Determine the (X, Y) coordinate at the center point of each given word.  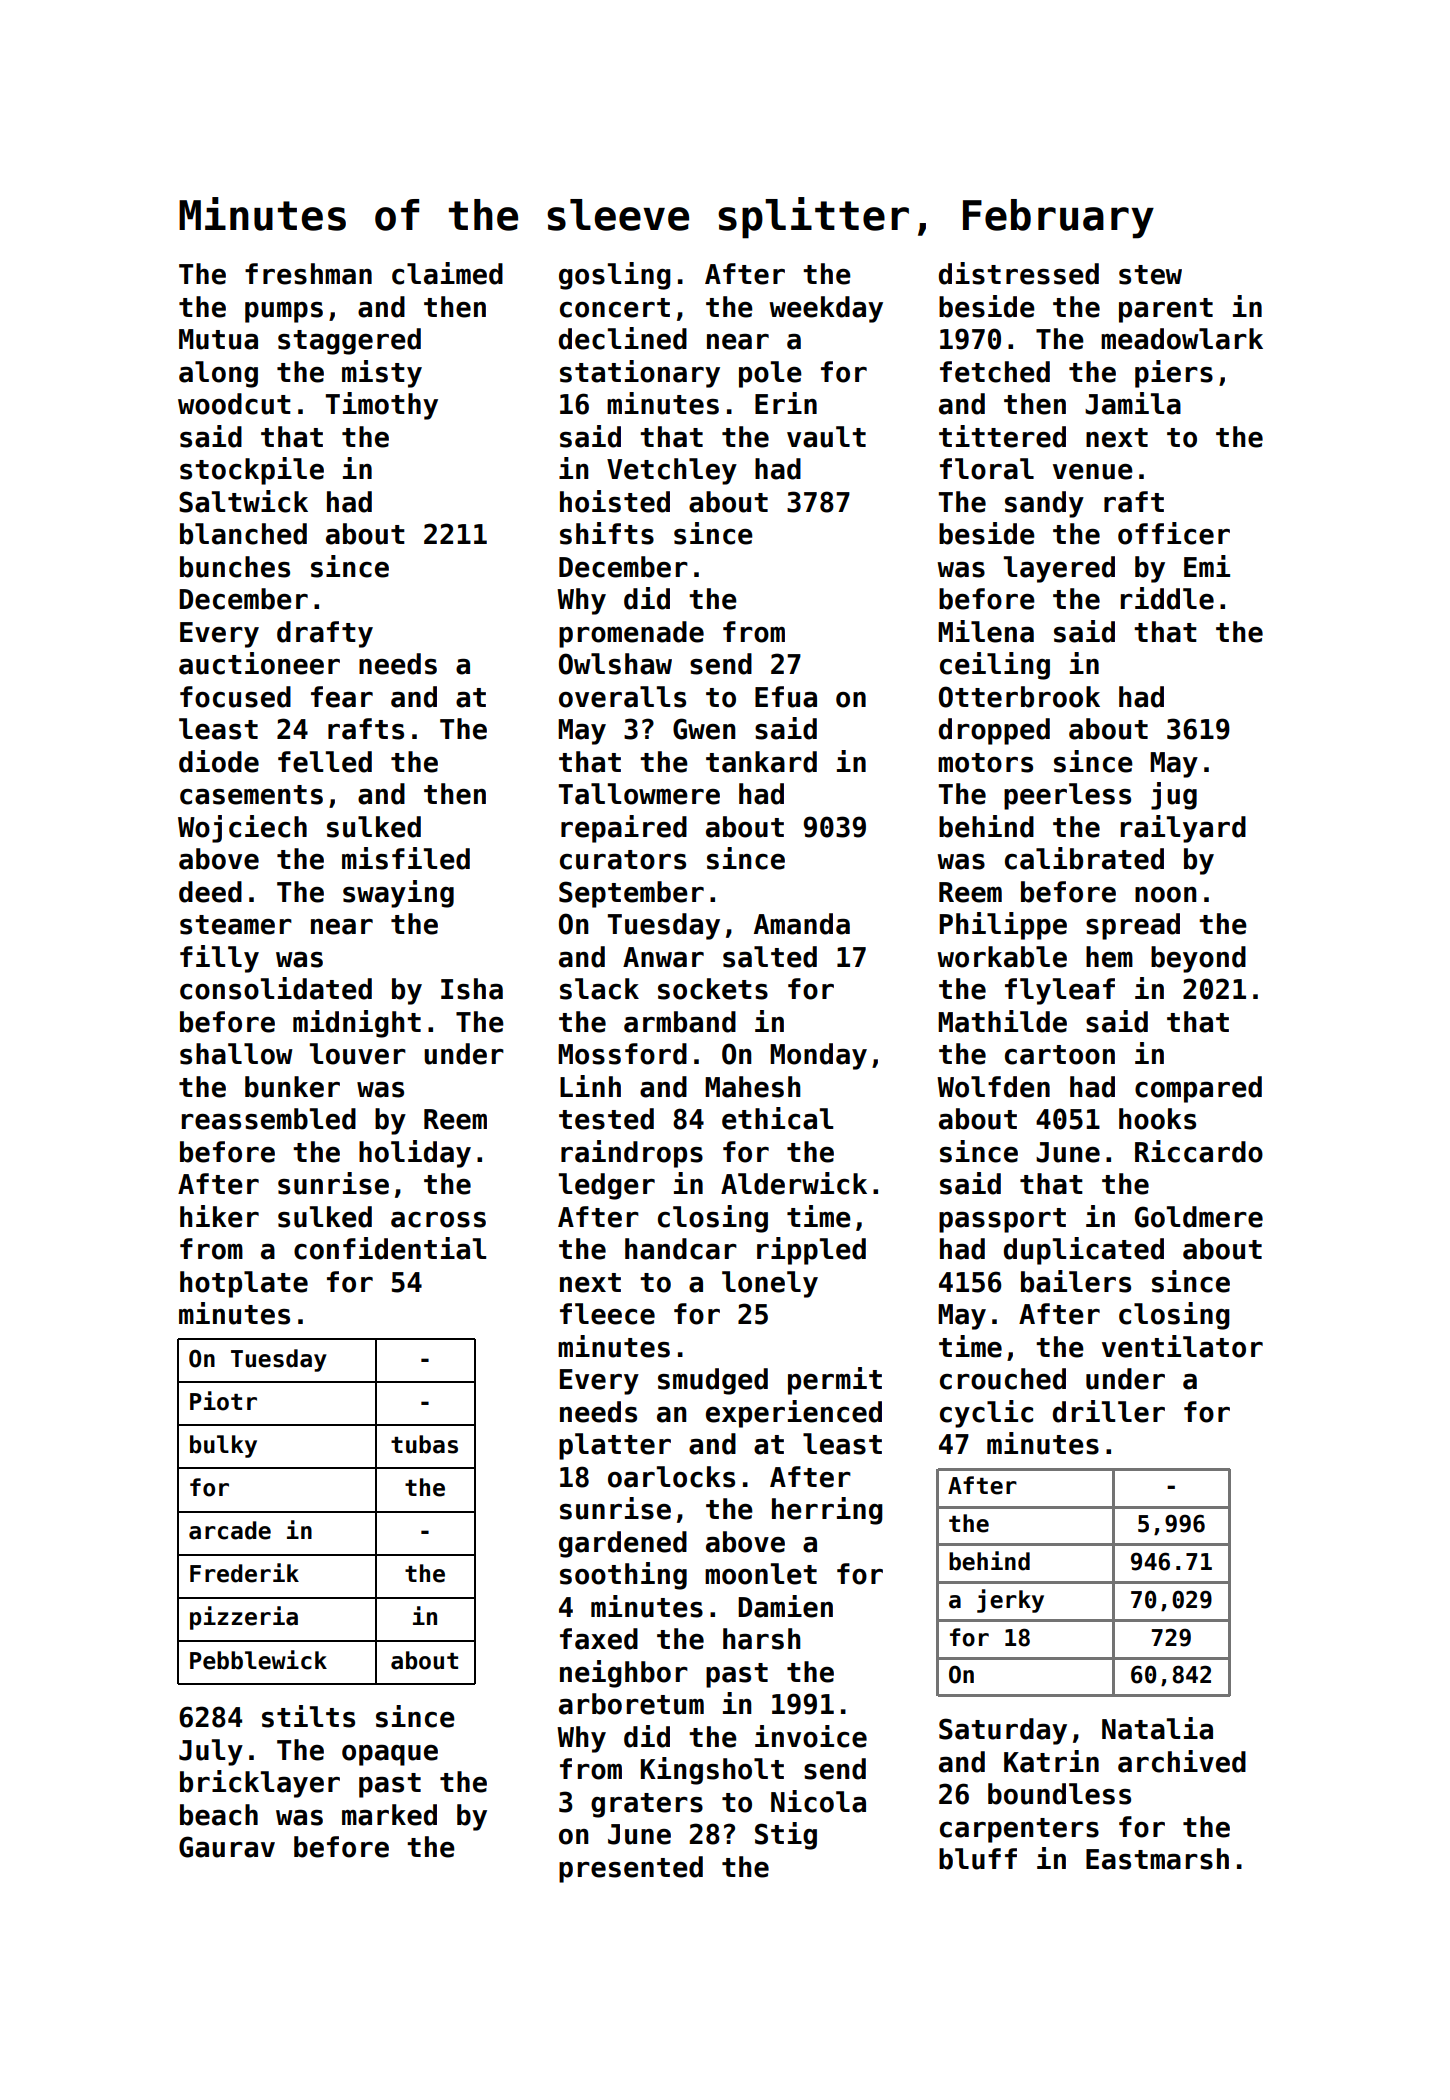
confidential (390, 1248)
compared (1198, 1089)
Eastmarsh (1157, 1859)
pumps (284, 312)
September (631, 894)
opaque (390, 1755)
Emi (1207, 566)
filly (219, 959)
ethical (777, 1118)
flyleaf (1060, 991)
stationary (640, 374)
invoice (811, 1736)
